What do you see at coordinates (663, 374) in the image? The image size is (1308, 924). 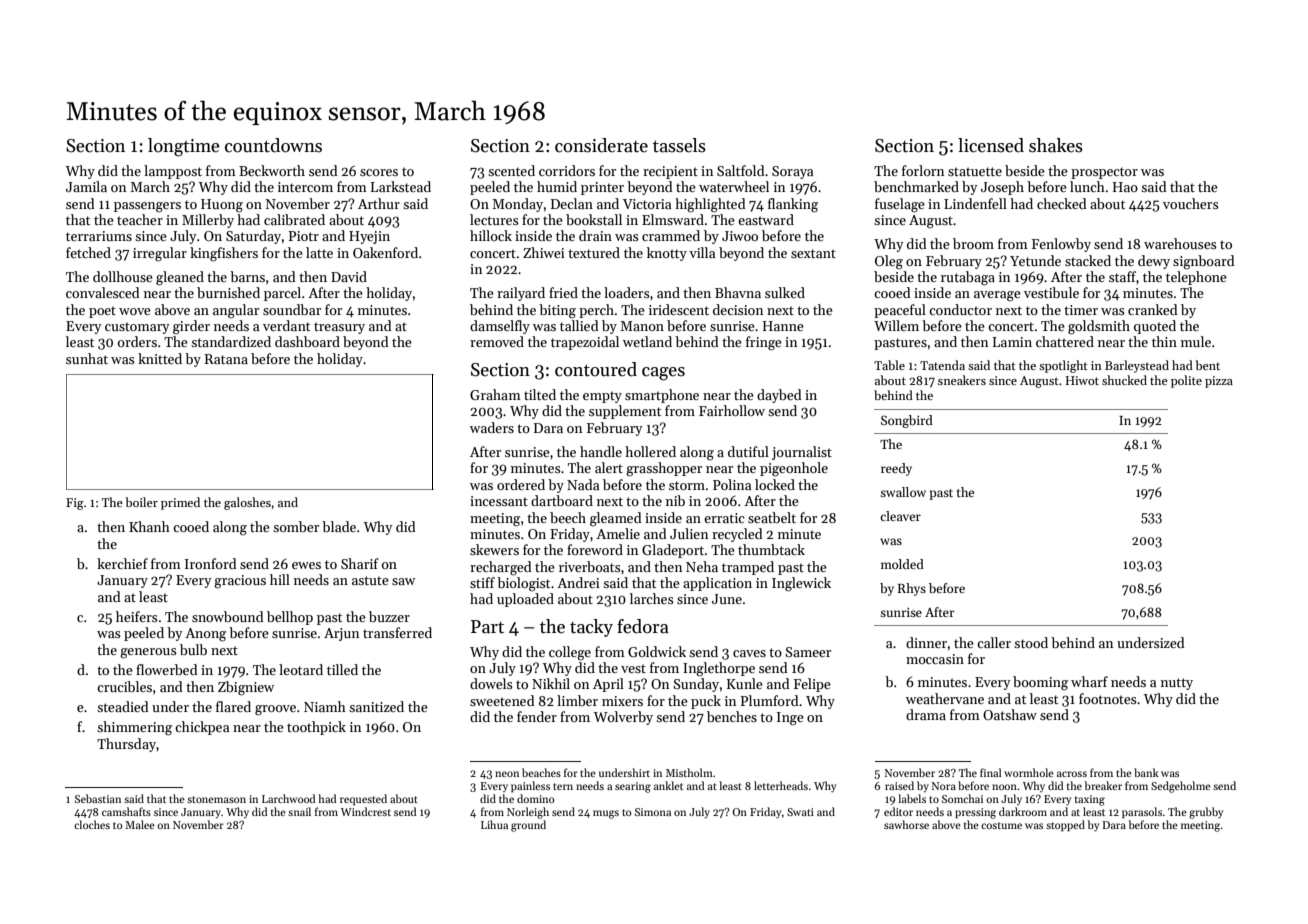 I see `cages` at bounding box center [663, 374].
